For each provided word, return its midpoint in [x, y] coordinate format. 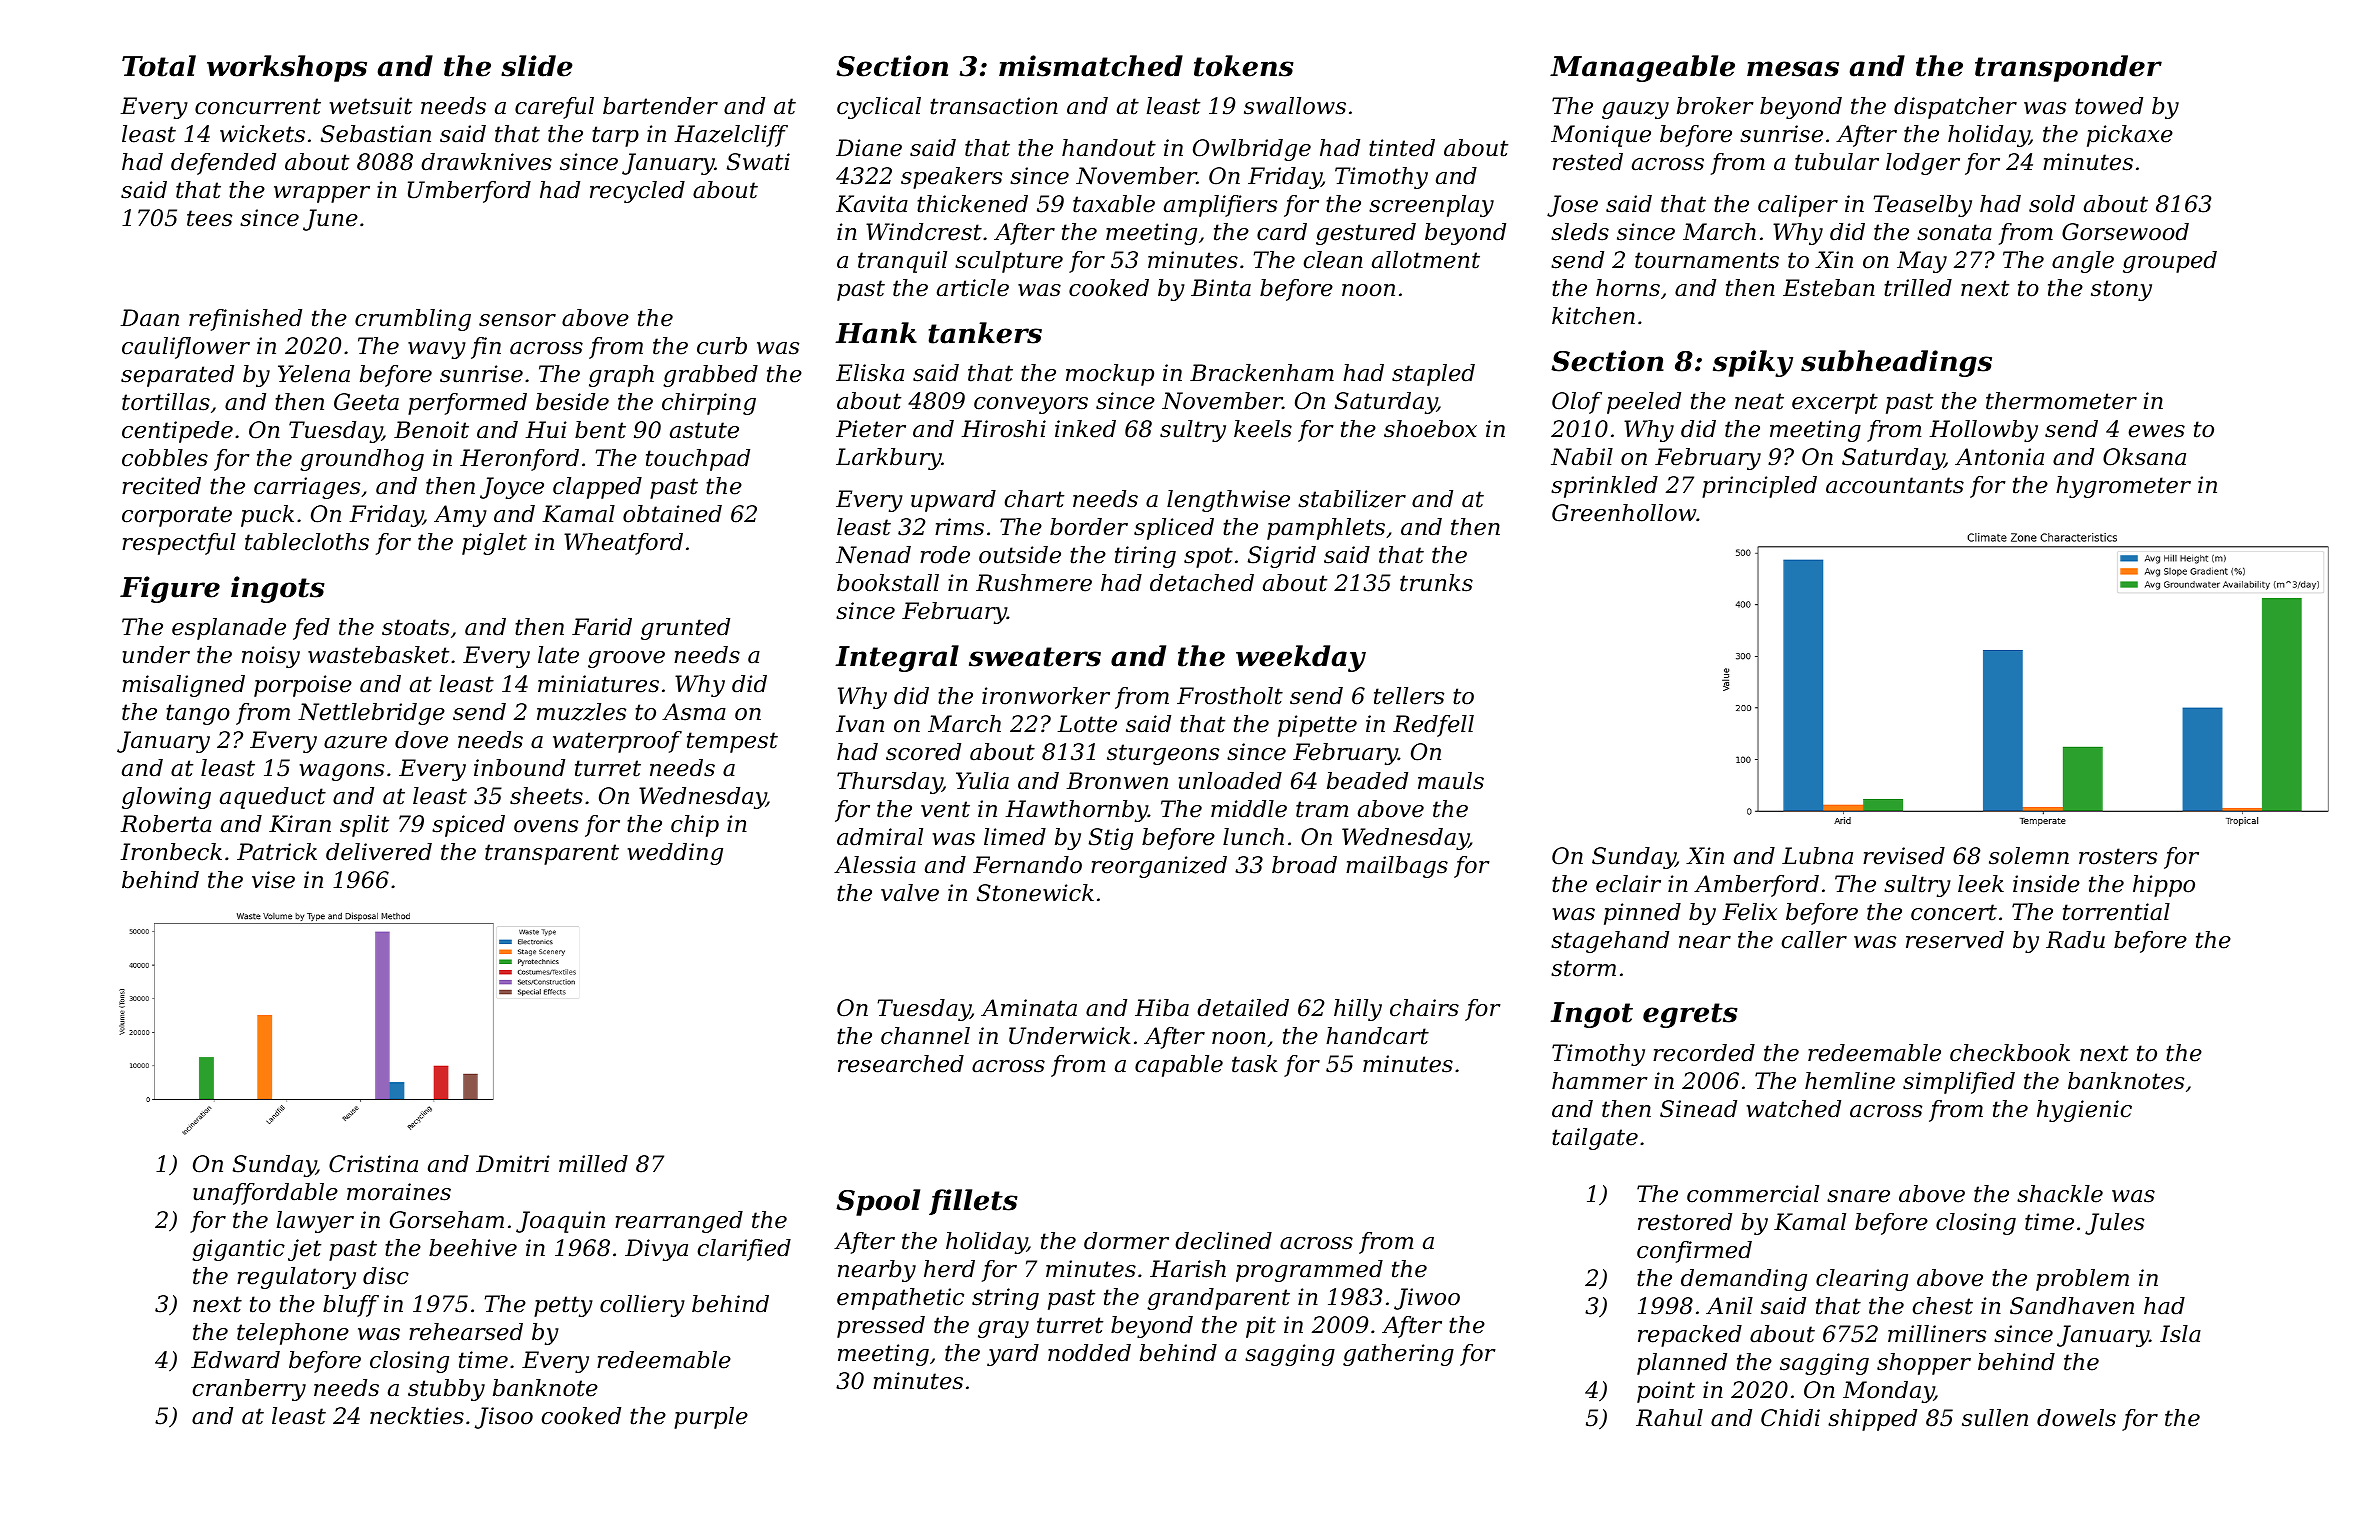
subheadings [1896, 363]
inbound [519, 768]
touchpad [698, 460]
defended [223, 164]
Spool [878, 1202]
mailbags [1397, 867]
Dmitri [513, 1164]
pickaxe [2130, 136]
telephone [293, 1334]
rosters [2118, 856]
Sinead [1698, 1109]
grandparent [1218, 1299]
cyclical [879, 108]
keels [1263, 429]
